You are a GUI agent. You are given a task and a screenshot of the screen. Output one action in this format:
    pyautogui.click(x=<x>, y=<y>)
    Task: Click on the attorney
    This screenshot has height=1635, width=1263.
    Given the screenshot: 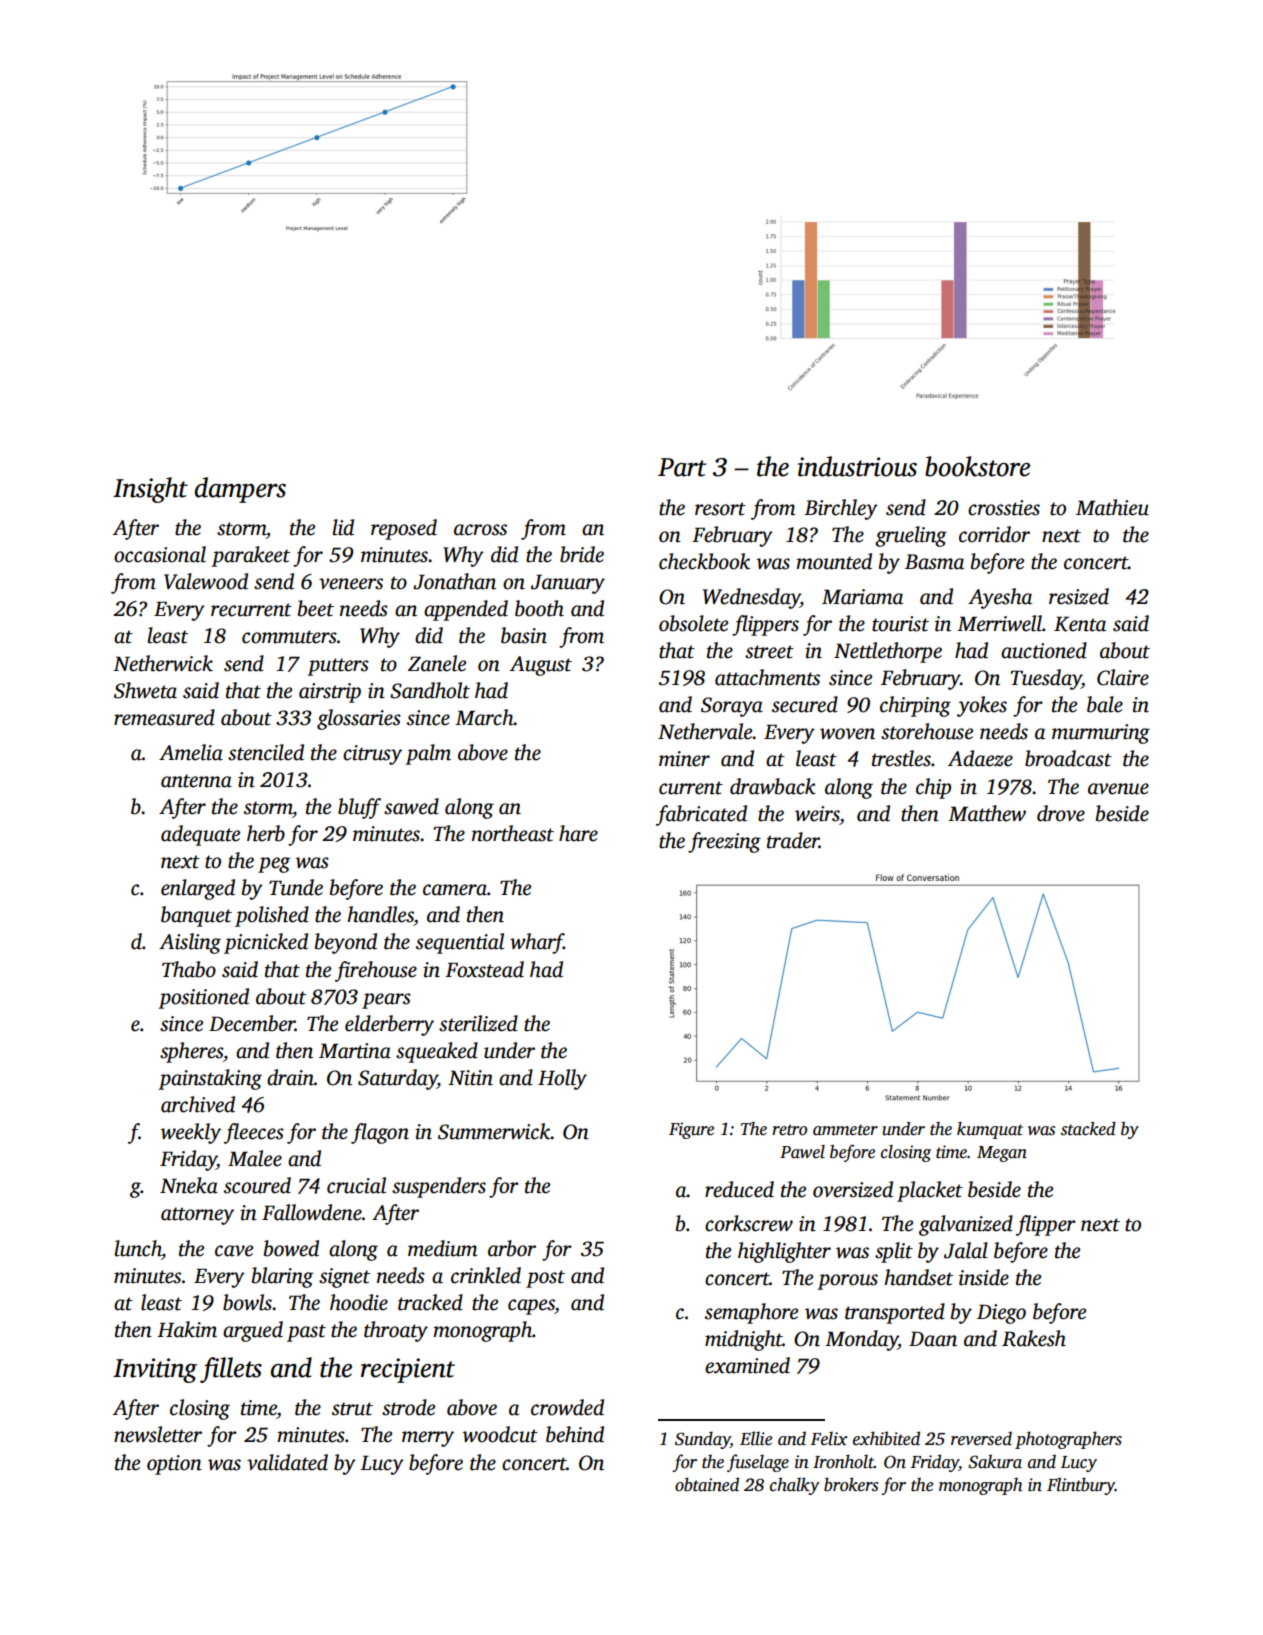 What is the action you would take?
    pyautogui.click(x=197, y=1216)
